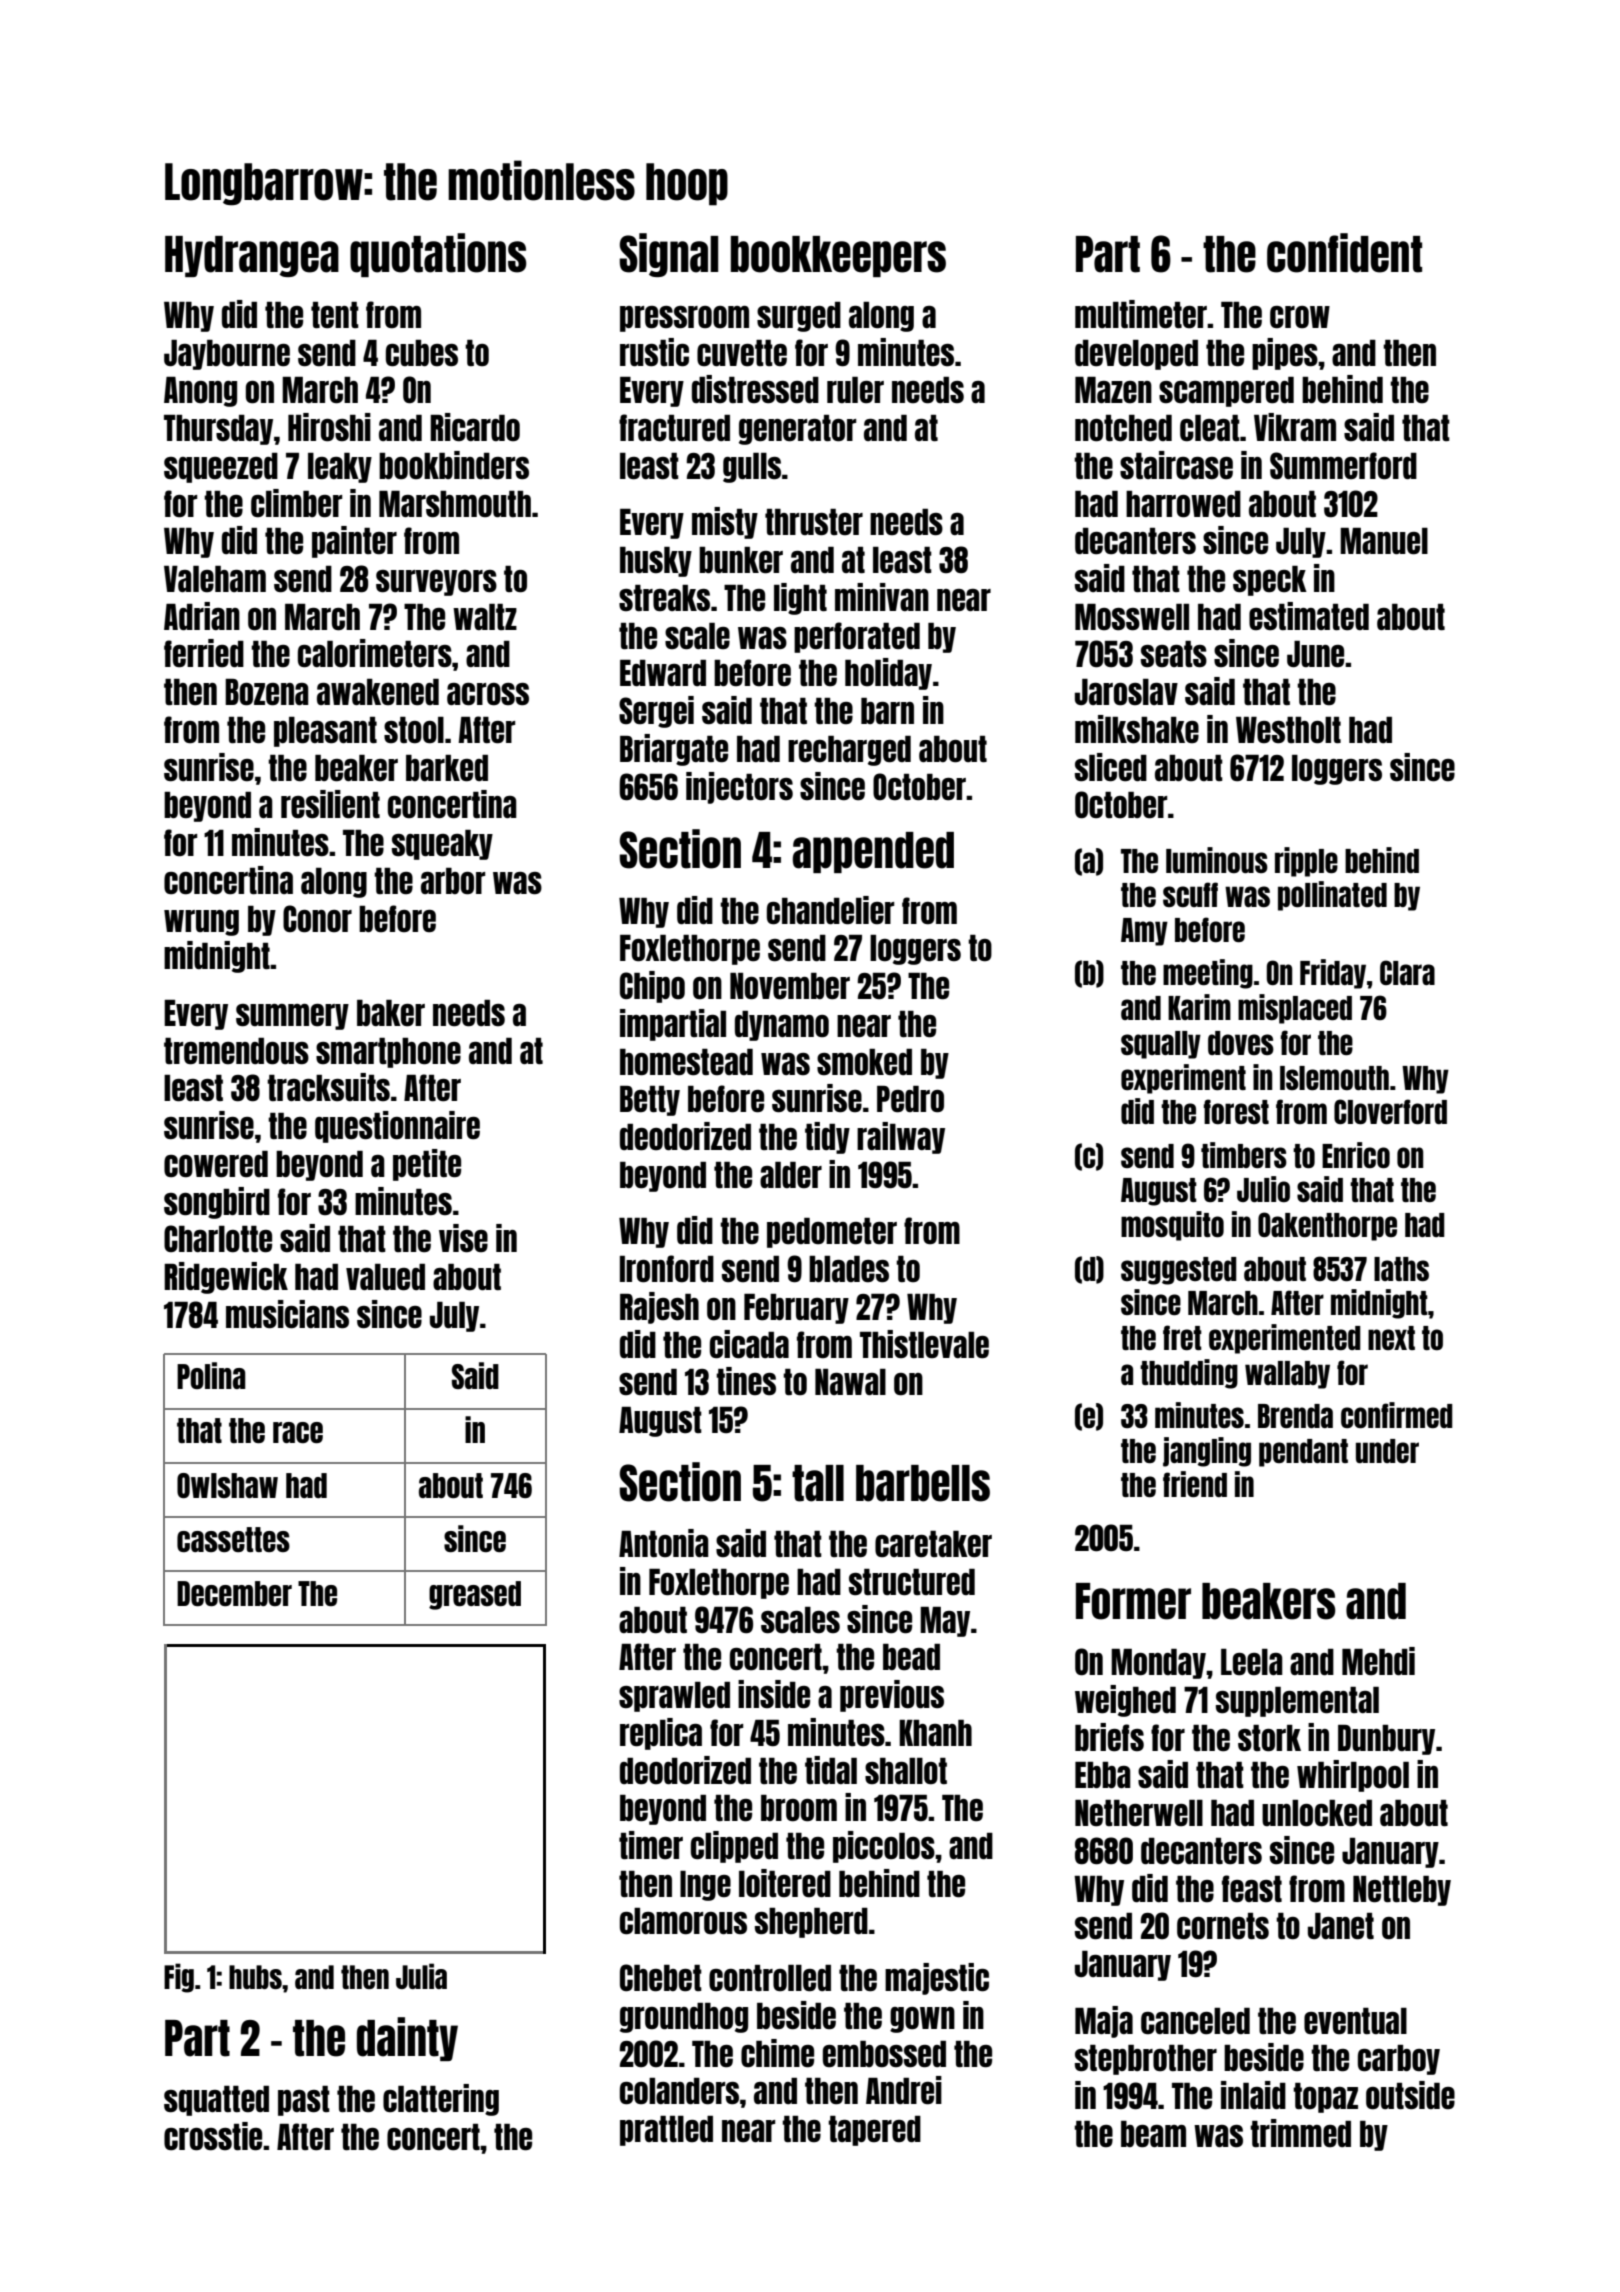  What do you see at coordinates (414, 730) in the screenshot?
I see `stool` at bounding box center [414, 730].
